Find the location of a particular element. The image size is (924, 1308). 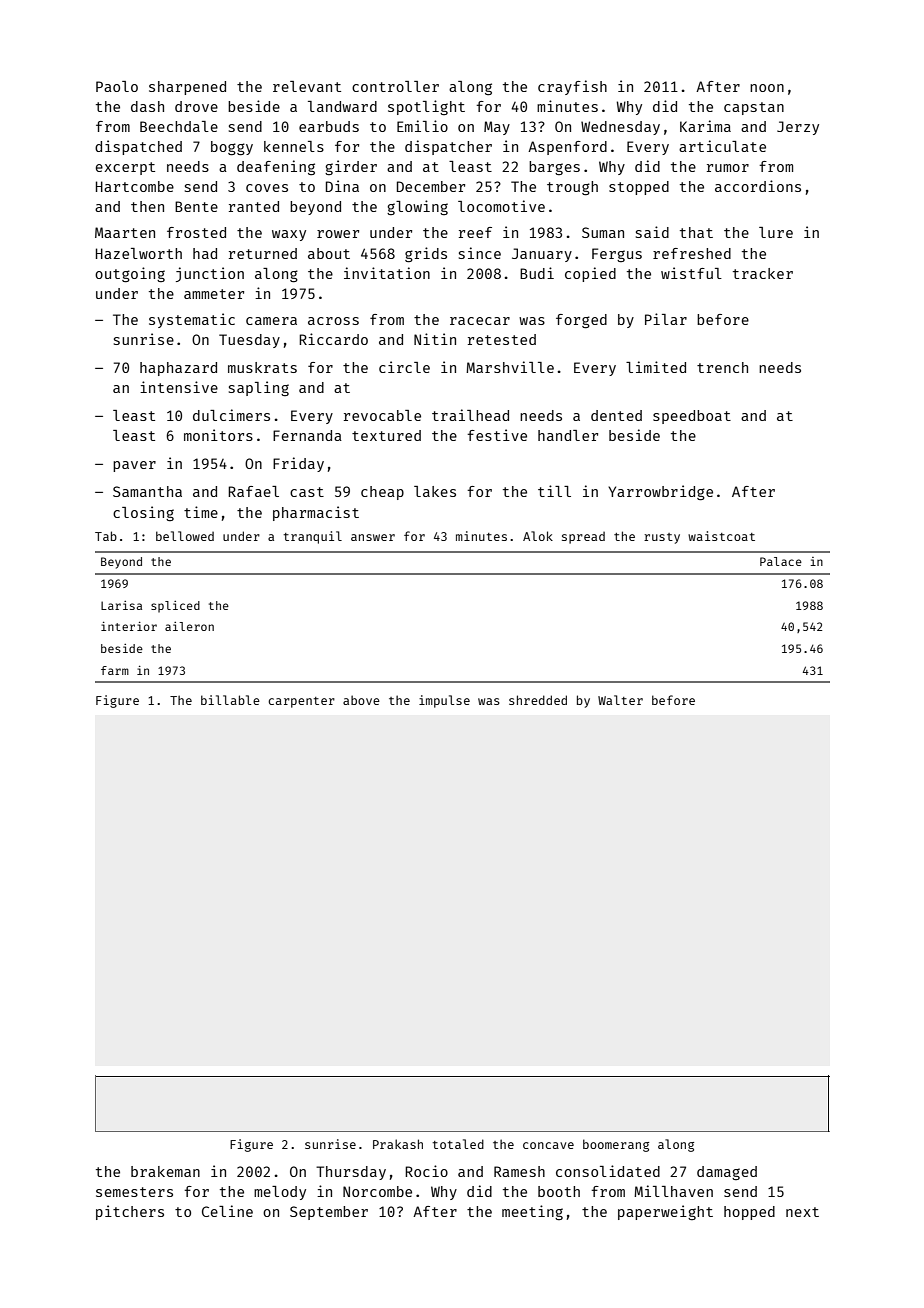

kennels is located at coordinates (294, 146).
